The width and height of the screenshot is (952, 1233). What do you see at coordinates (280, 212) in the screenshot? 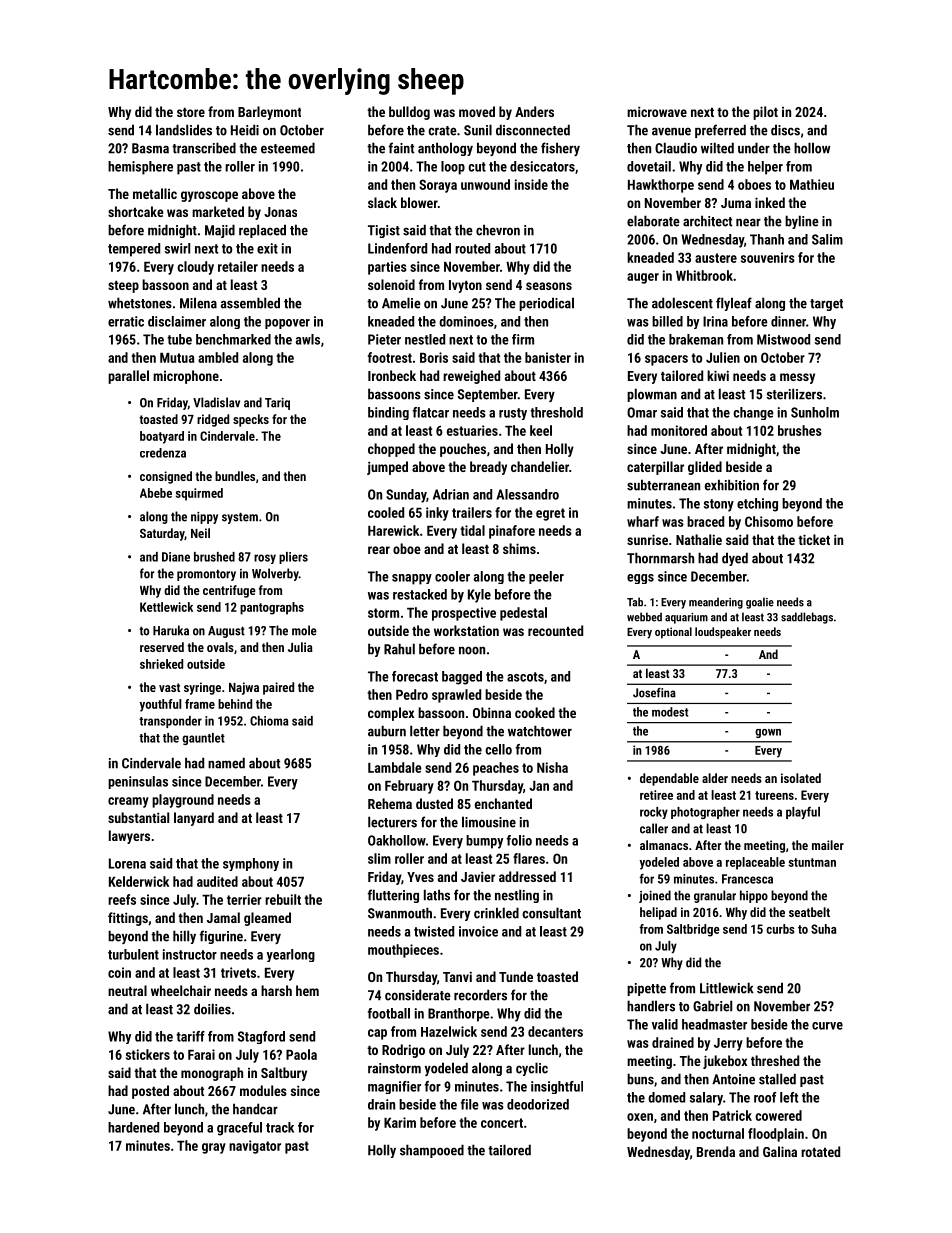
I see `Jonas` at bounding box center [280, 212].
